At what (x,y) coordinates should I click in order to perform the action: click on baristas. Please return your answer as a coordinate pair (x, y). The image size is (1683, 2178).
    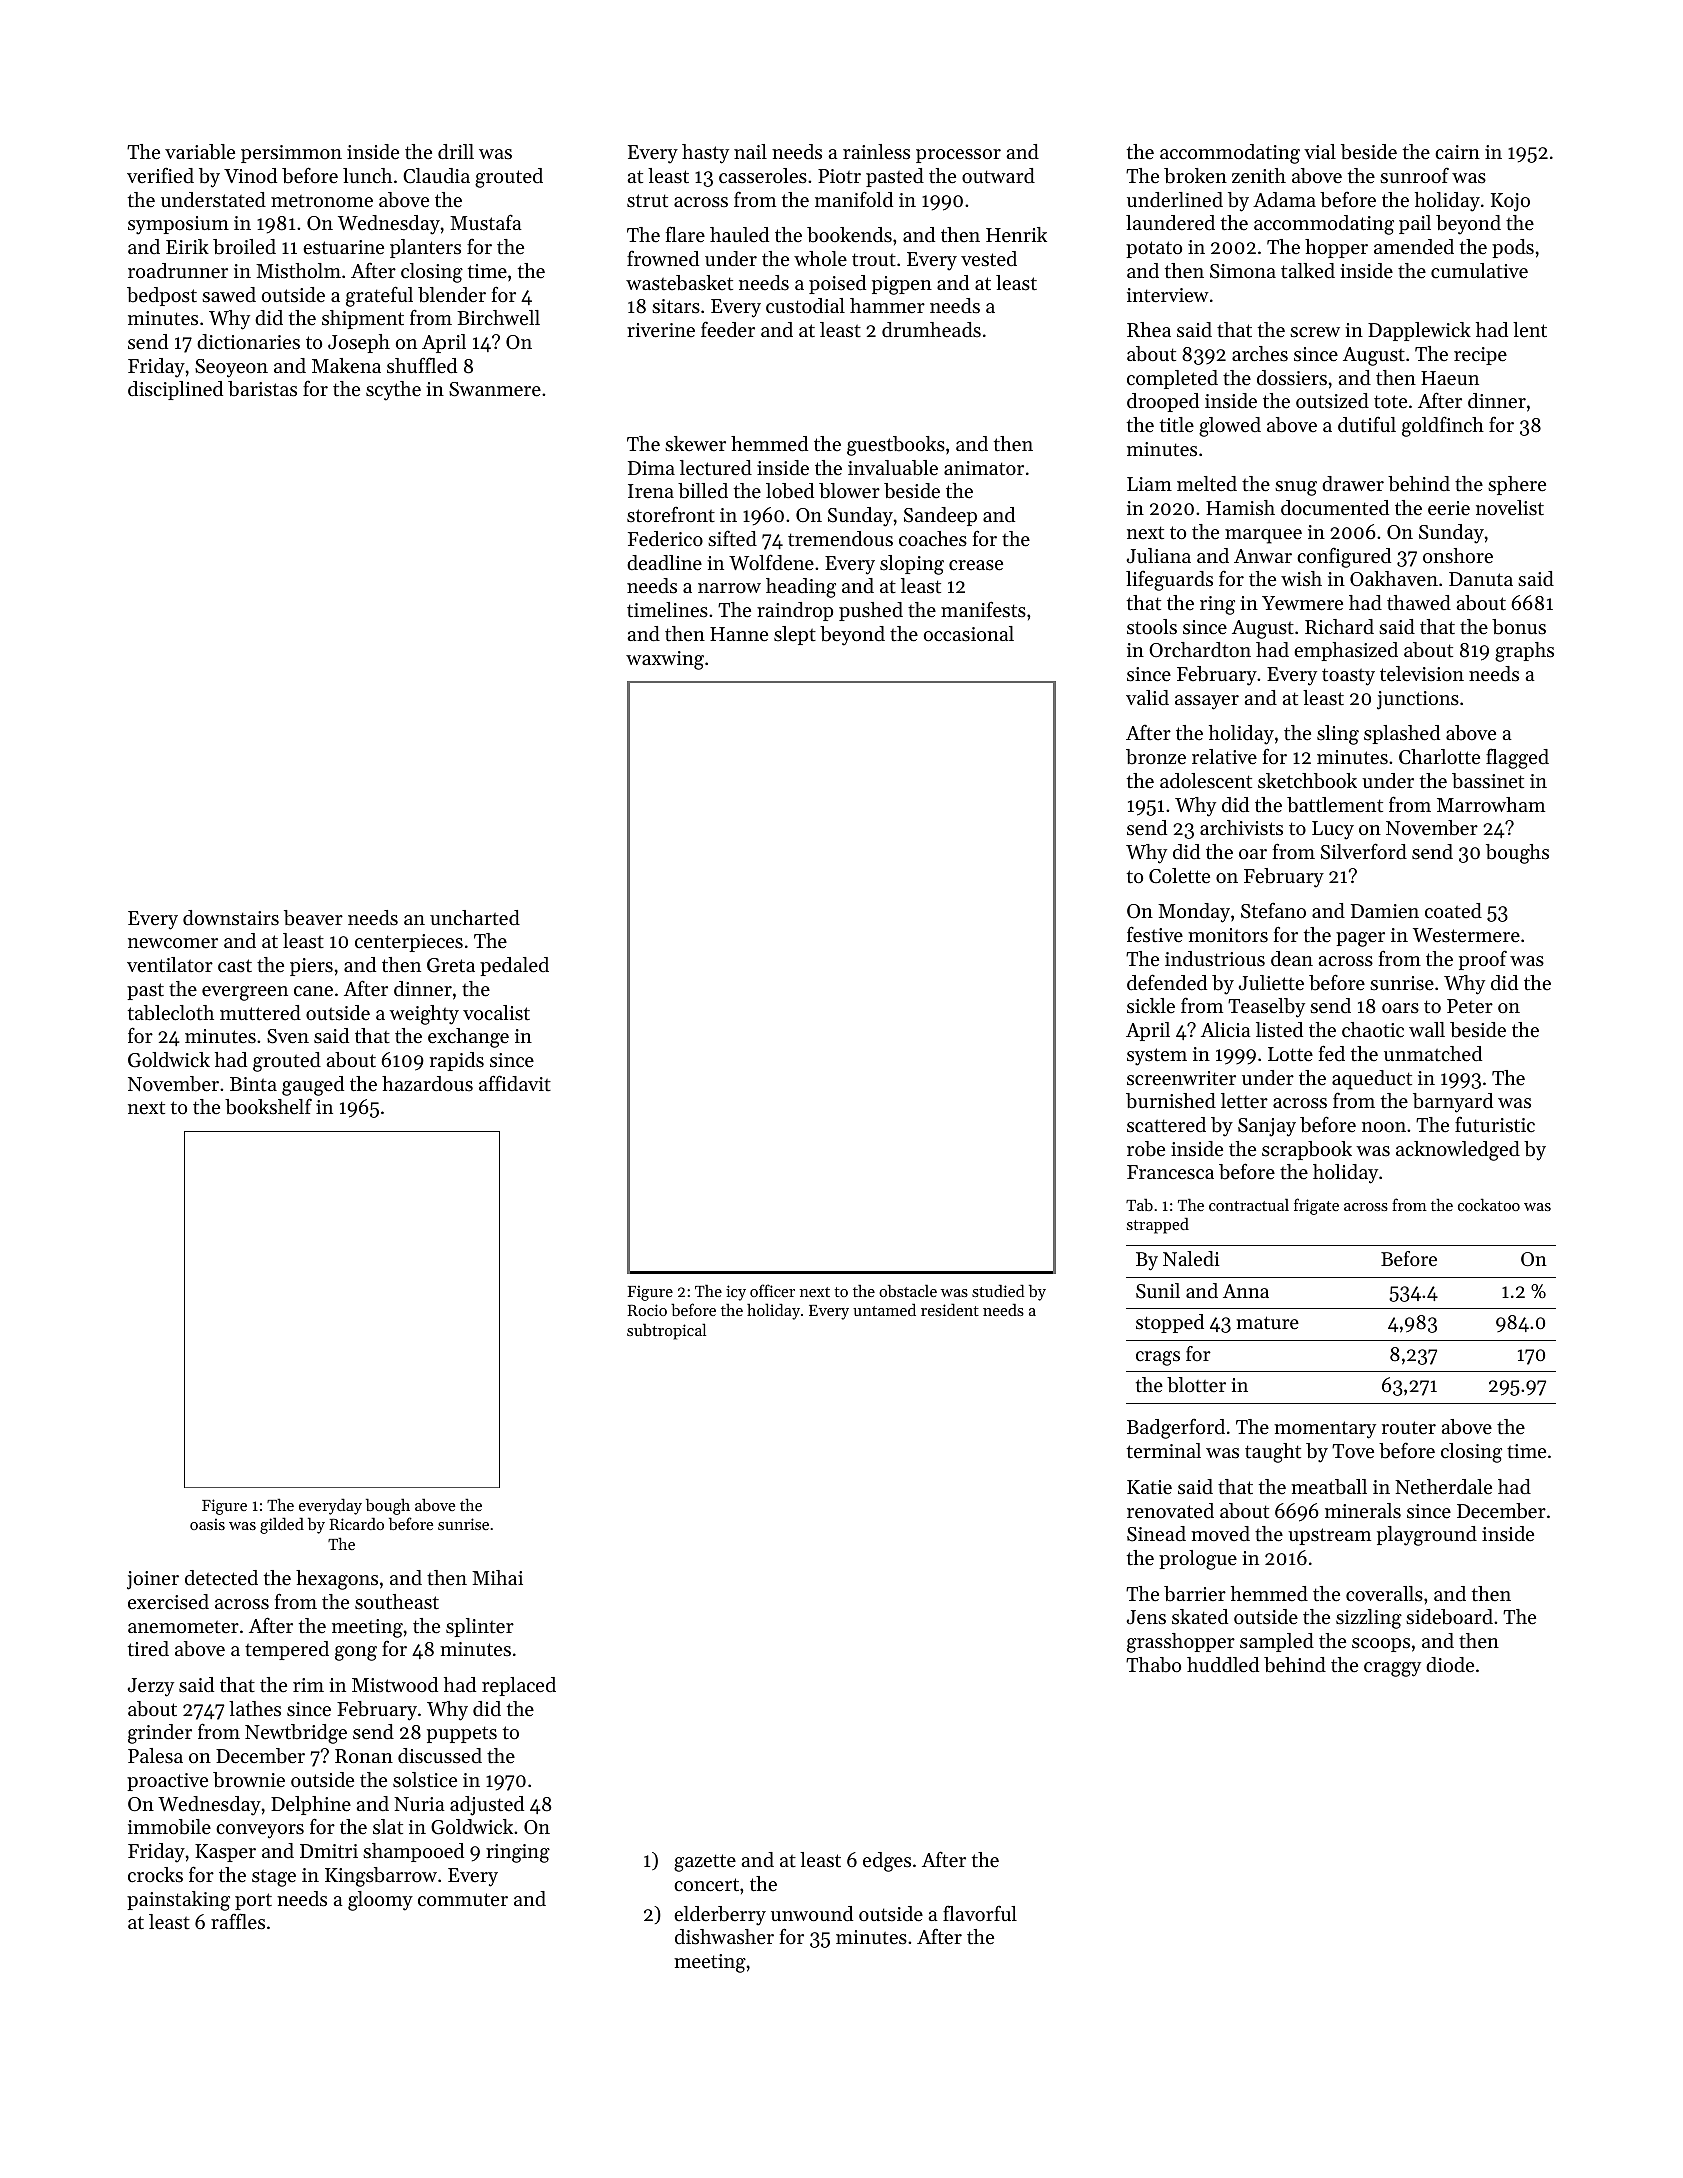
    Looking at the image, I should click on (262, 389).
